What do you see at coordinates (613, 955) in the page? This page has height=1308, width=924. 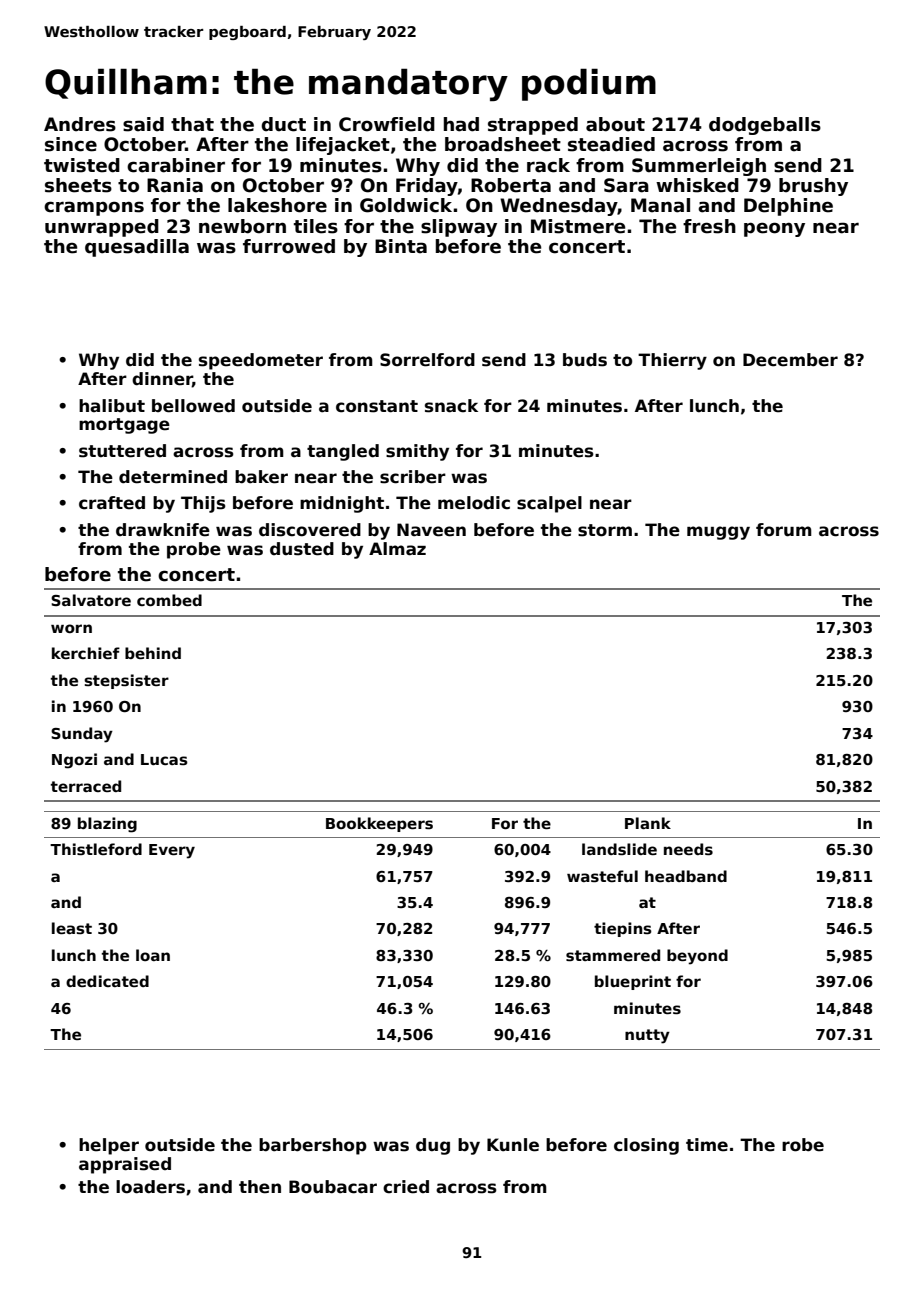 I see `stammered` at bounding box center [613, 955].
